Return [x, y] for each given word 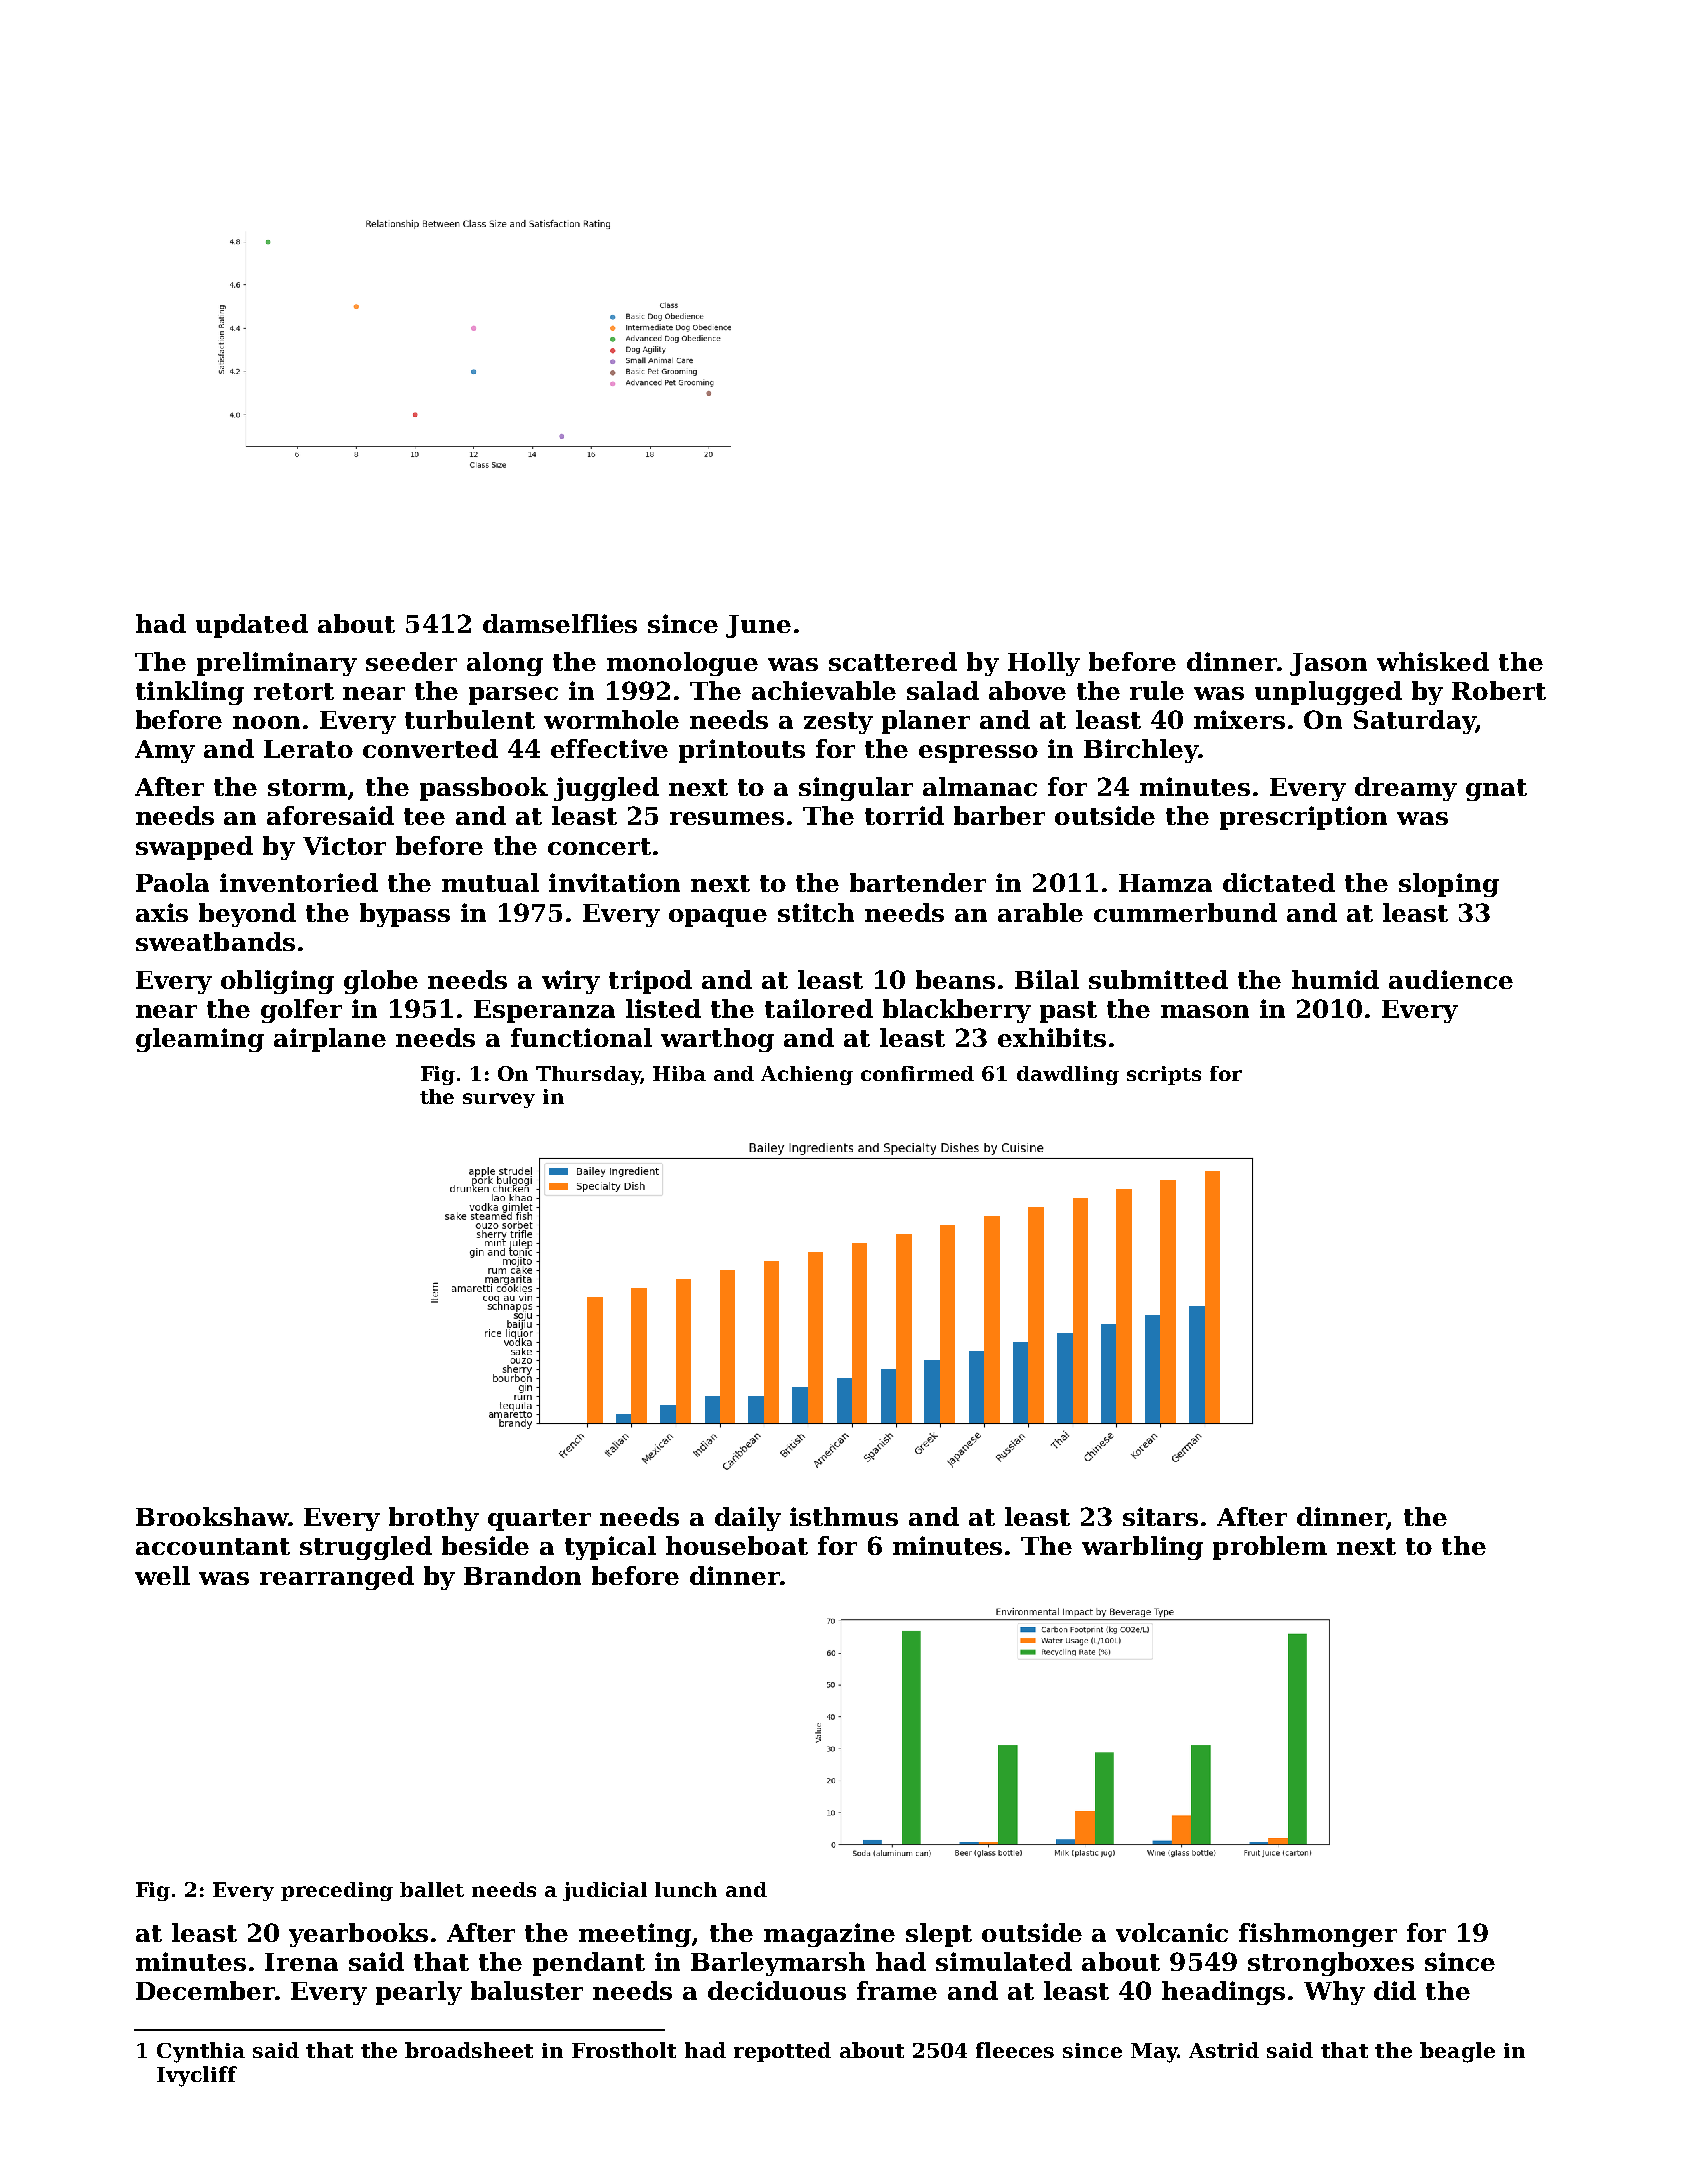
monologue [682, 664]
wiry [571, 982]
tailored [819, 1008]
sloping [1449, 885]
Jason [1328, 664]
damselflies [560, 623]
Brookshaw [212, 1516]
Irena [301, 1962]
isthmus [844, 1516]
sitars [1160, 1516]
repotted [782, 2052]
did [1395, 1990]
